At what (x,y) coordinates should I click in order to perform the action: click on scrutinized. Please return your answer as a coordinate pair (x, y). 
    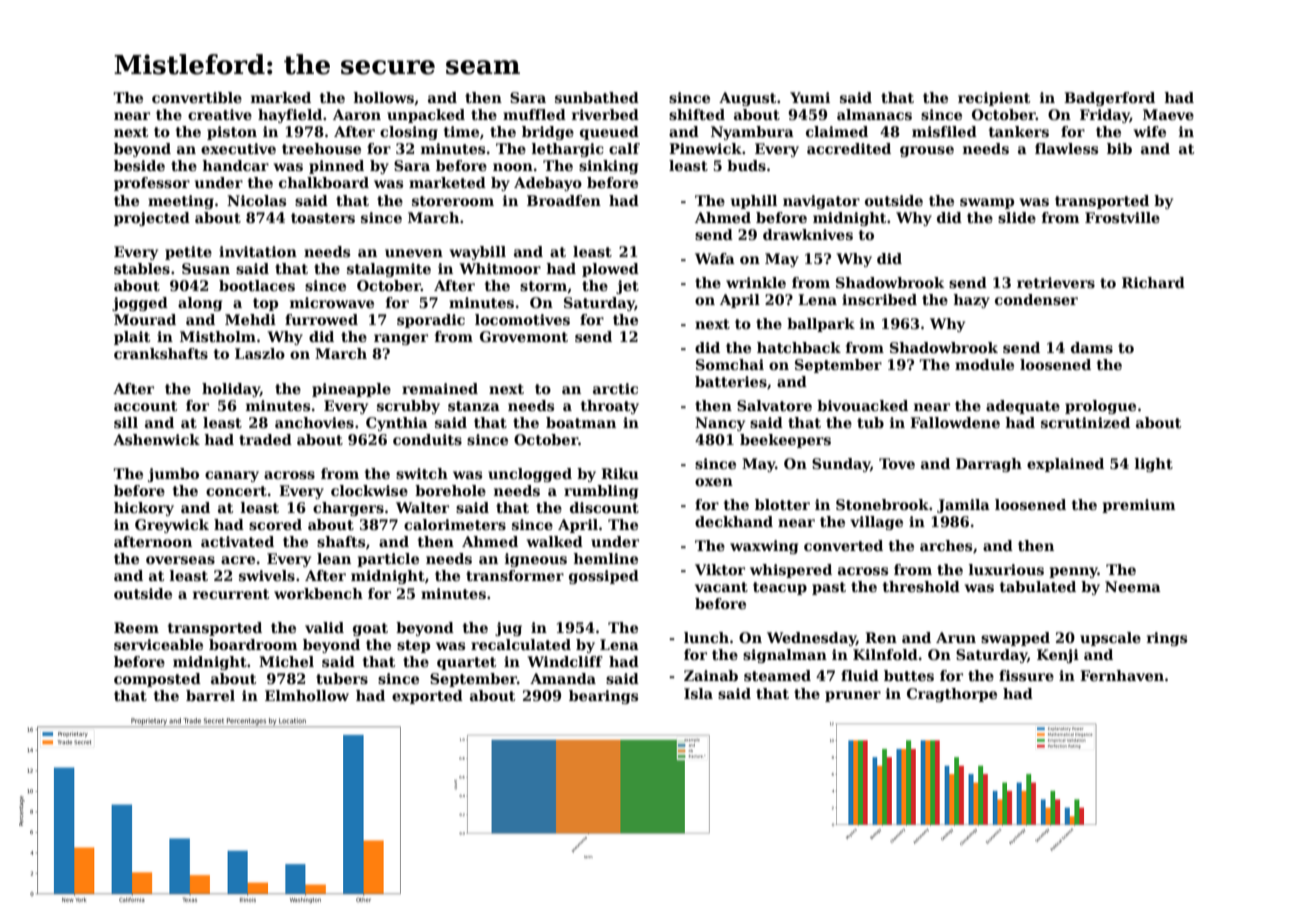
    Looking at the image, I should click on (1085, 422).
